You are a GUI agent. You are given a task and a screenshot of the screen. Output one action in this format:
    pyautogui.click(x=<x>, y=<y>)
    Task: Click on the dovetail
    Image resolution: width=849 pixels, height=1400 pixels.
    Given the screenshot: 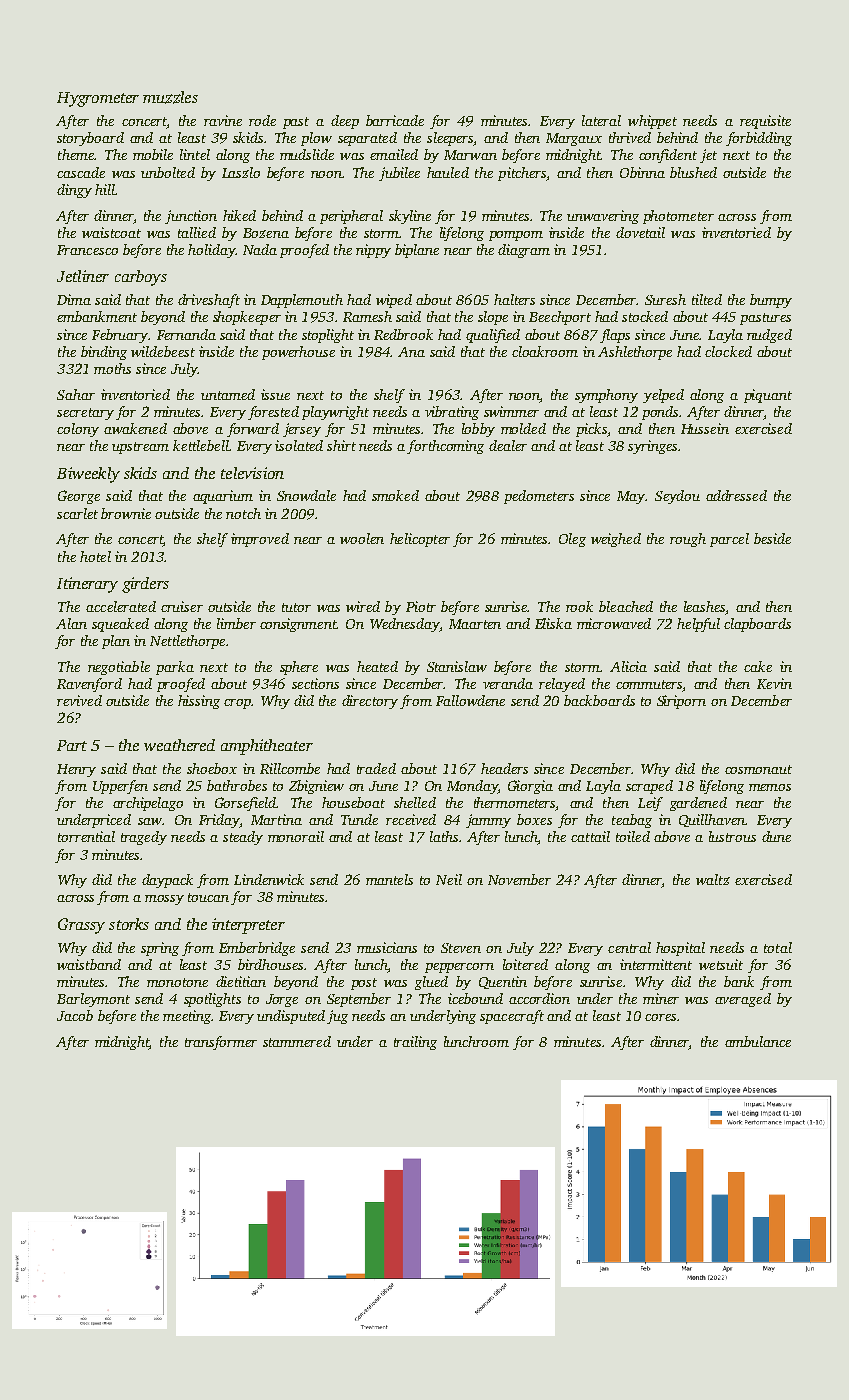 What is the action you would take?
    pyautogui.click(x=640, y=232)
